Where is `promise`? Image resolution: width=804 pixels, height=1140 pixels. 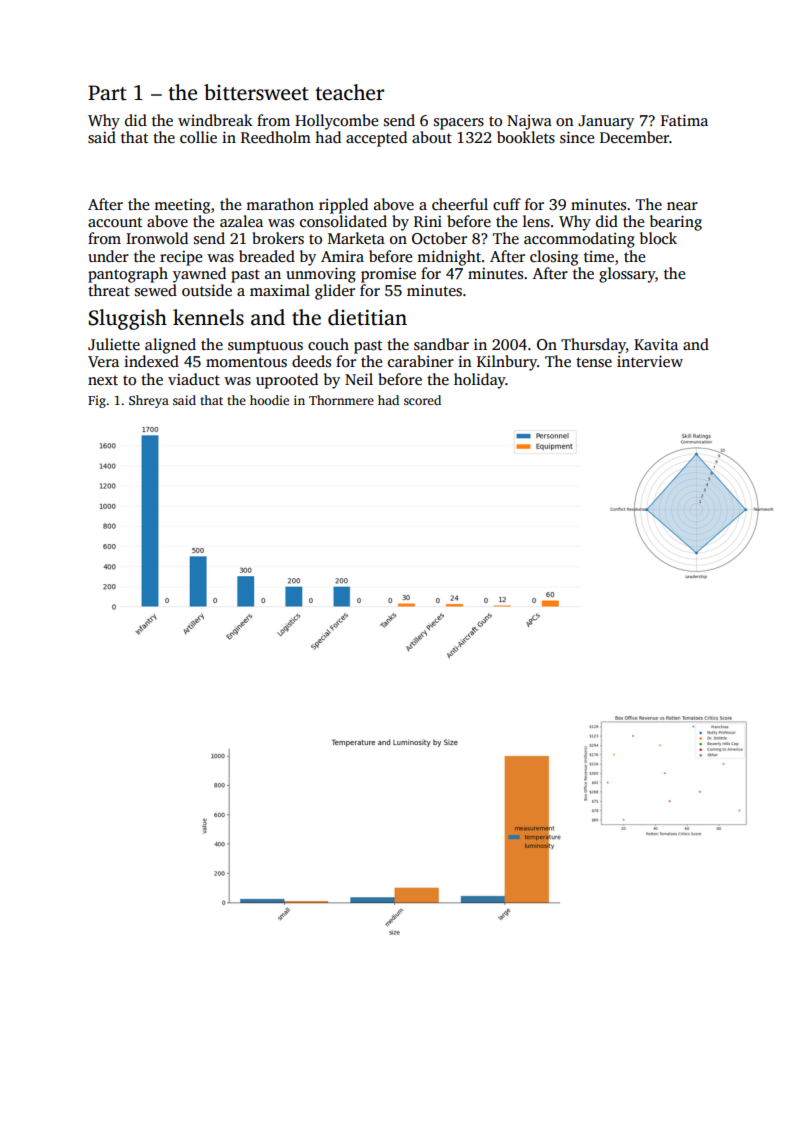 promise is located at coordinates (388, 275).
